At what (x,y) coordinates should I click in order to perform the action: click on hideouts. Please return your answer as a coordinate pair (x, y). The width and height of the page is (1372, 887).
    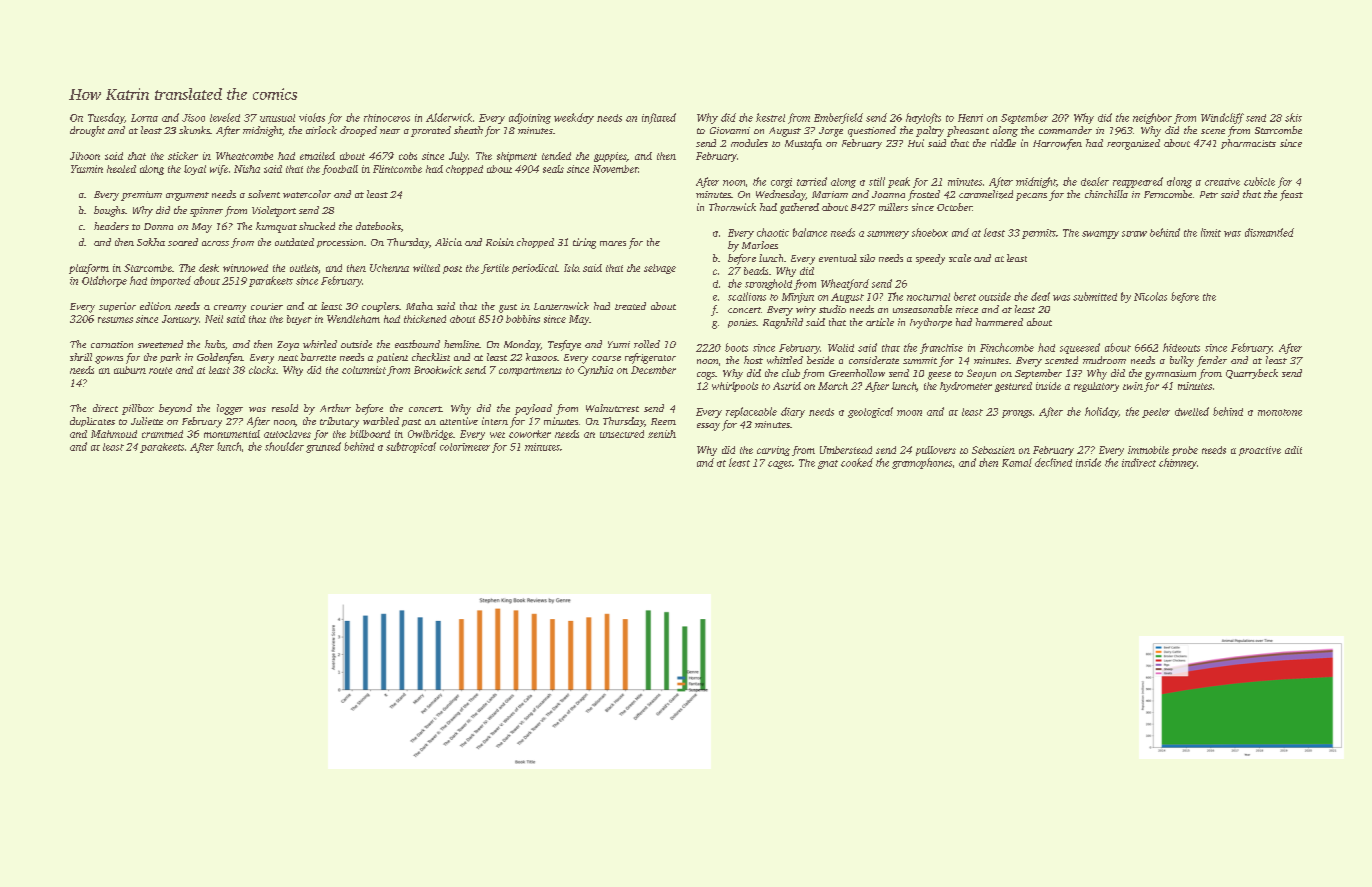
    Looking at the image, I should click on (1181, 347).
